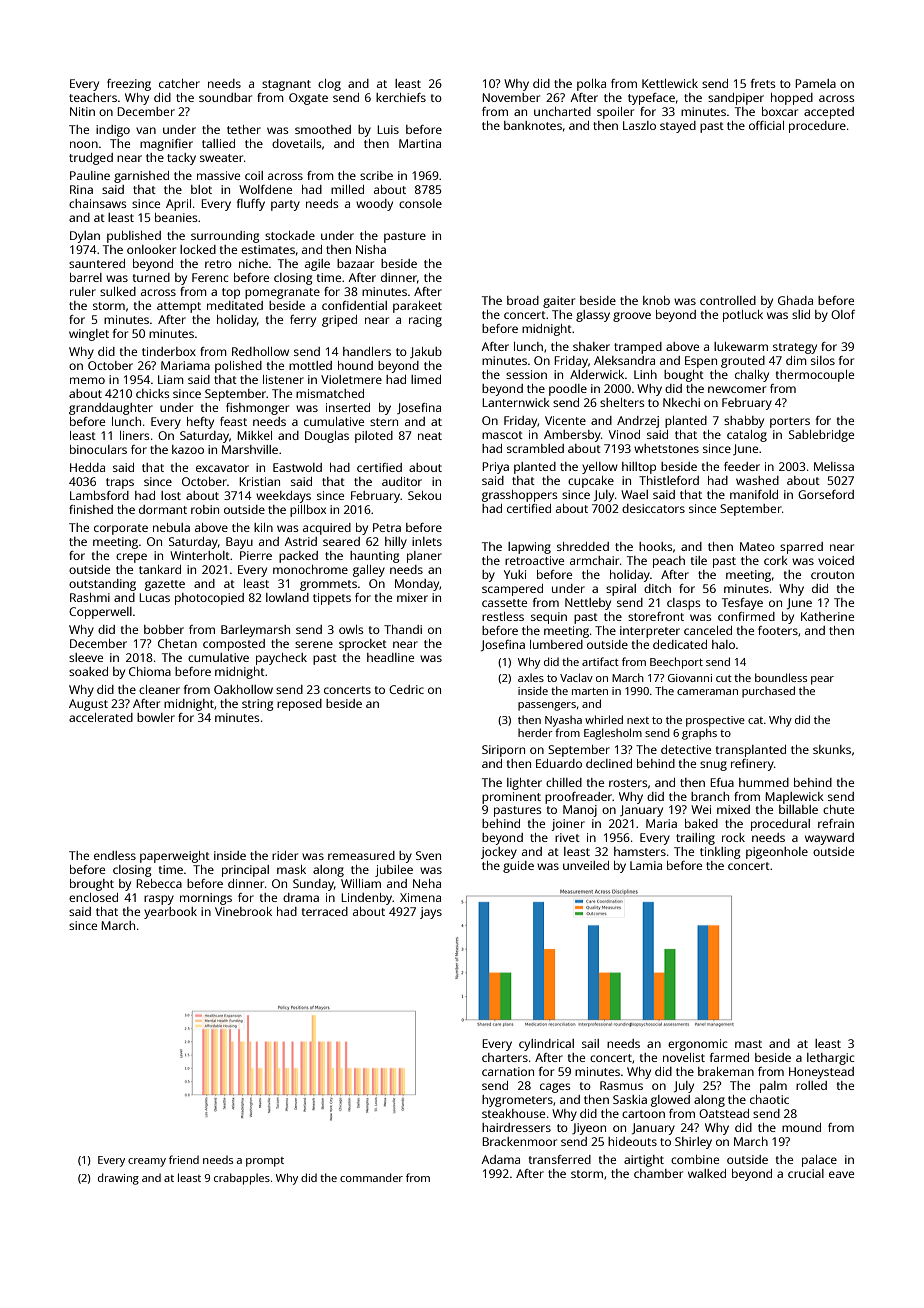 This screenshot has width=924, height=1308. Describe the element at coordinates (159, 689) in the screenshot. I see `cleaner` at that location.
